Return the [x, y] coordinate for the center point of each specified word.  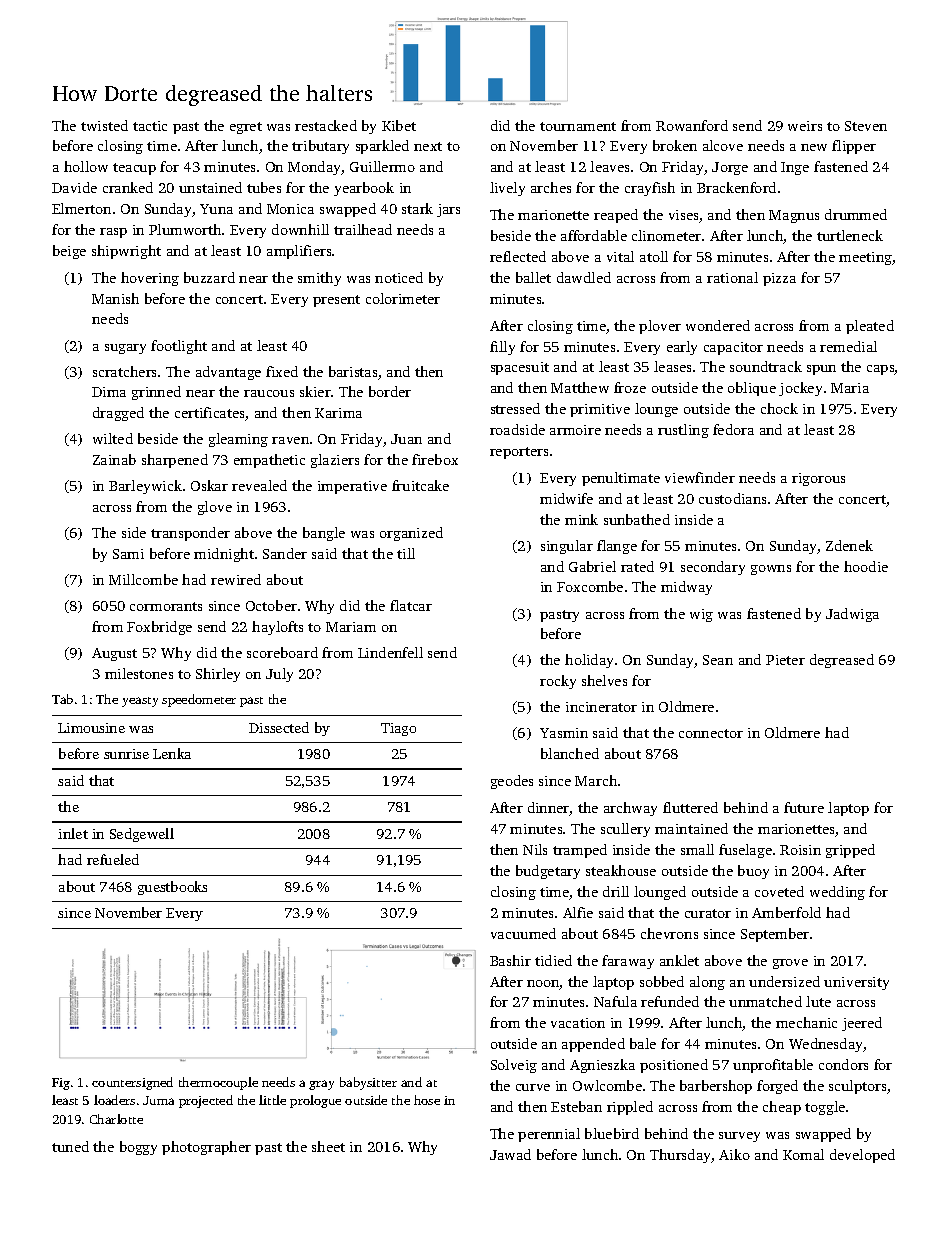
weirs [805, 126]
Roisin [800, 850]
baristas [353, 371]
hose [427, 1100]
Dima [109, 392]
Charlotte [116, 1119]
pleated [870, 327]
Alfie [578, 912]
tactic [150, 126]
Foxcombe [590, 586]
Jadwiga [852, 615]
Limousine [91, 728]
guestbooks [172, 888]
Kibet [399, 125]
